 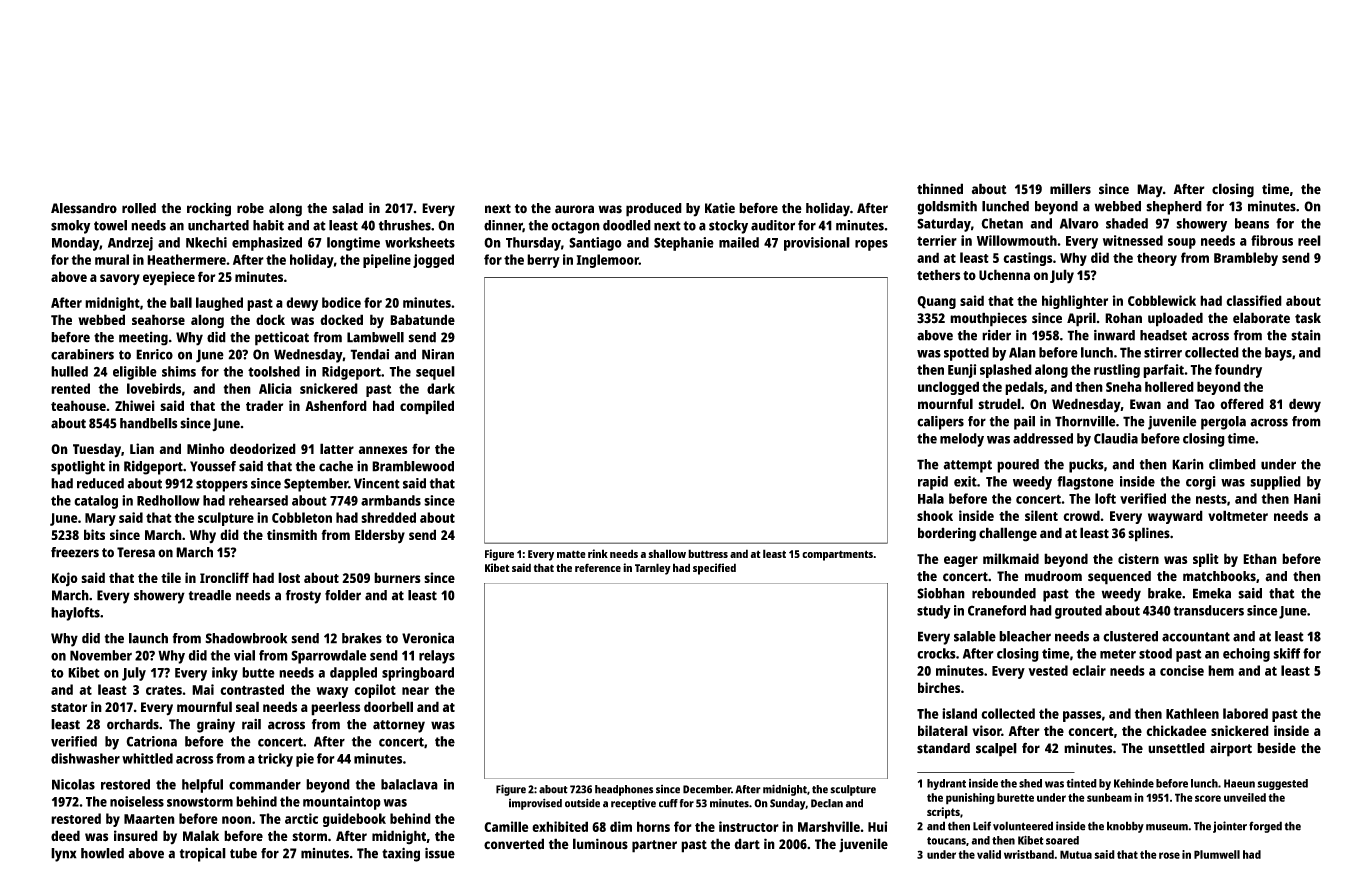 I want to click on reel, so click(x=1309, y=240).
